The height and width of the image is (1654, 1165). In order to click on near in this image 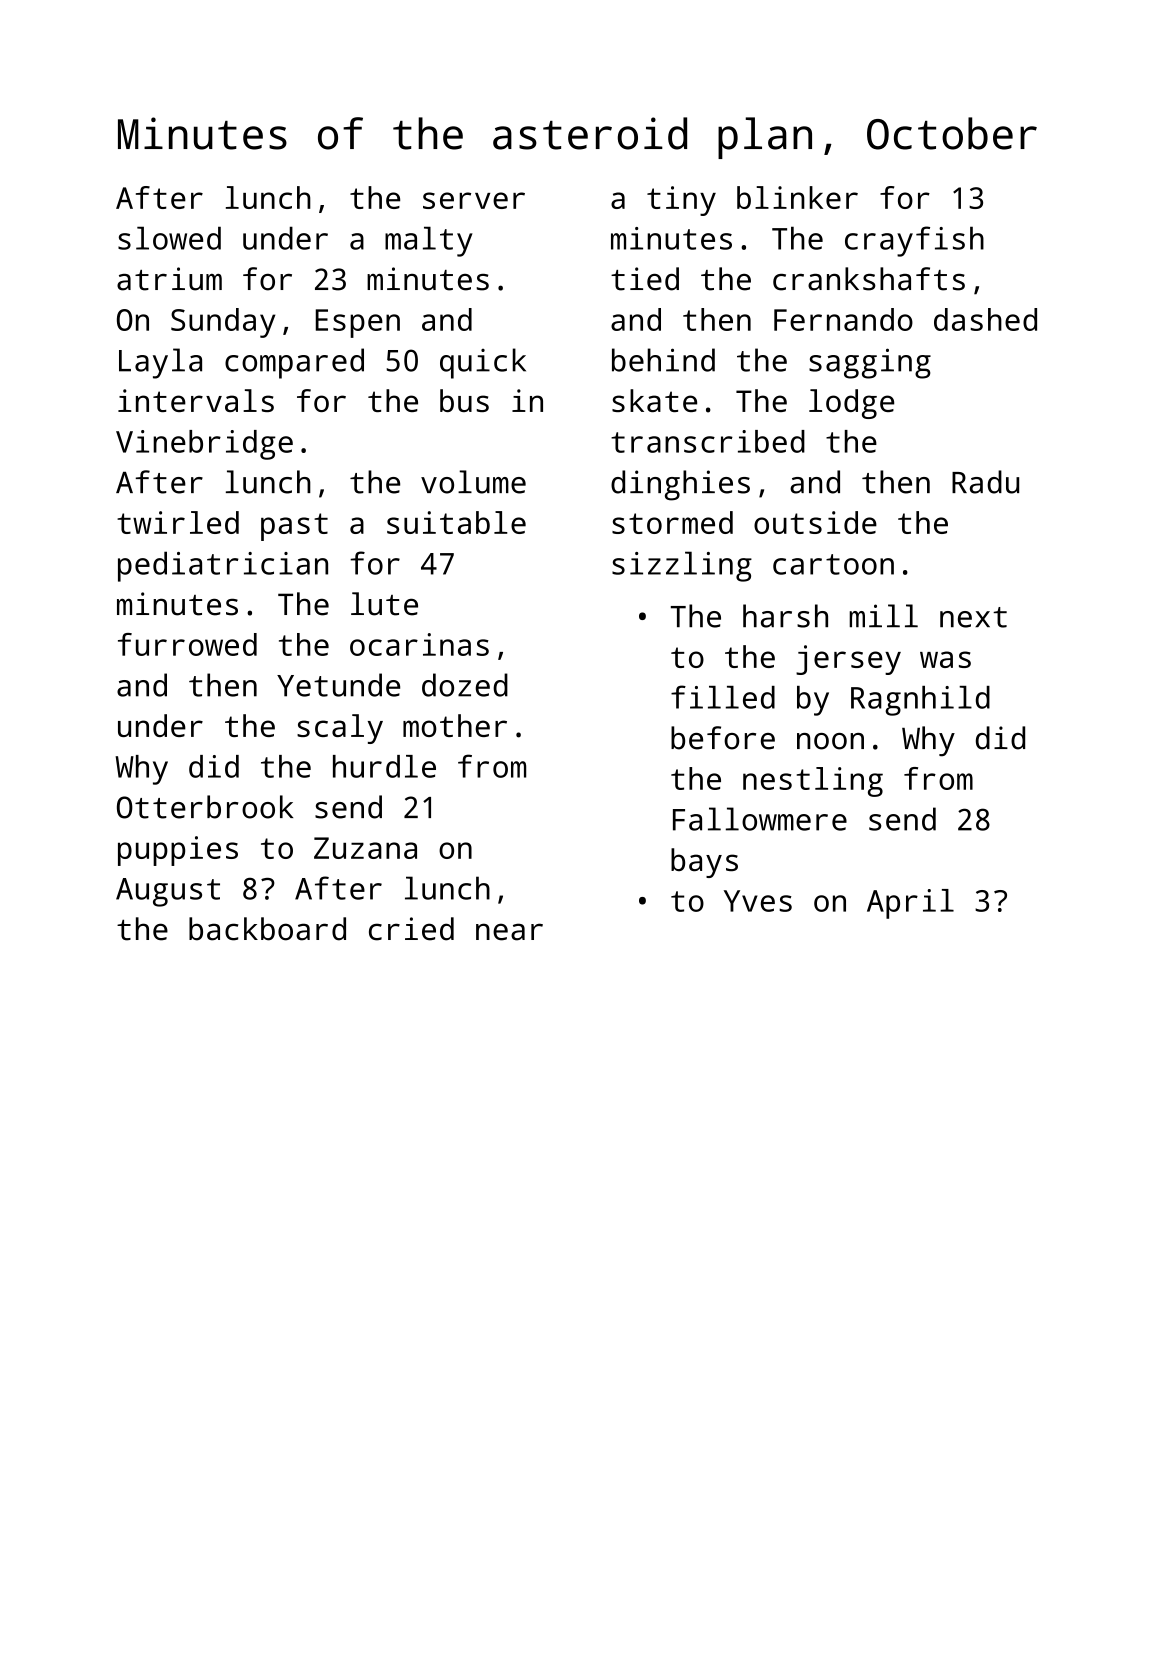, I will do `click(509, 932)`.
